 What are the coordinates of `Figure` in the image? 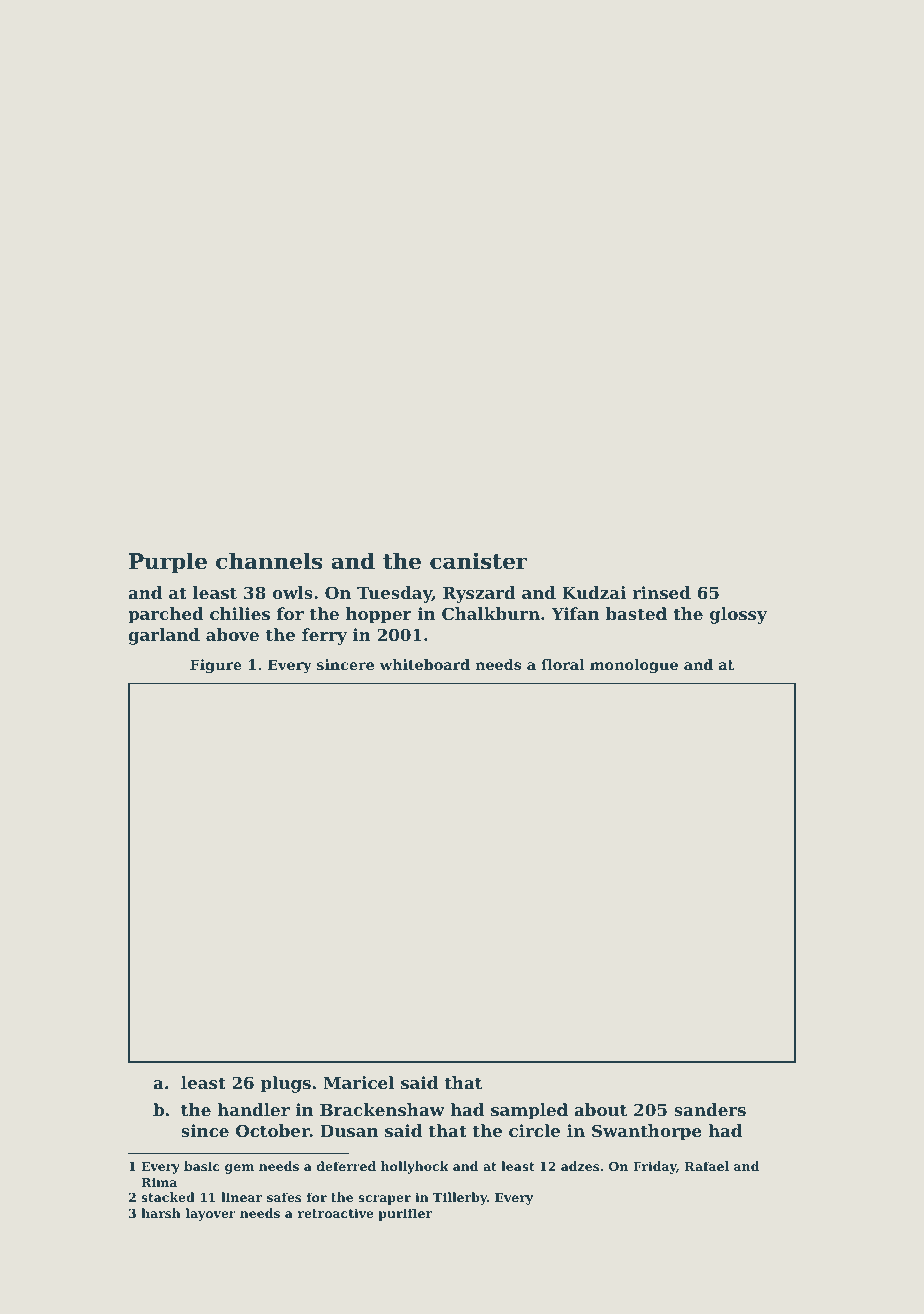 It's located at (216, 666).
